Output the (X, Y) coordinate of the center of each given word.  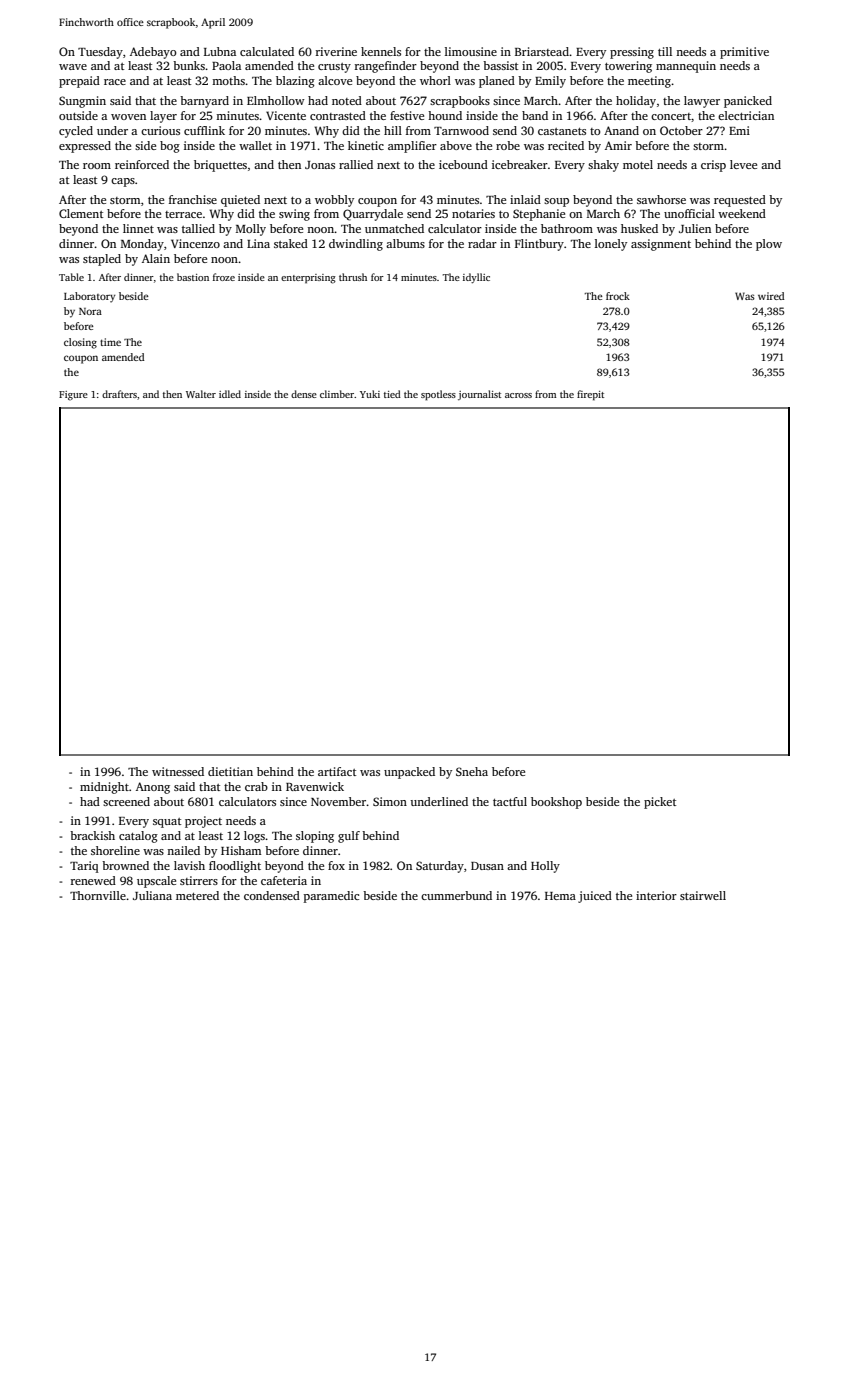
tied (392, 394)
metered (197, 895)
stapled (102, 260)
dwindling (356, 245)
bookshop (556, 803)
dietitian (230, 771)
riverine (336, 51)
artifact (337, 771)
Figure (73, 396)
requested (740, 201)
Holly (545, 867)
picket (660, 803)
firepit (590, 395)
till (665, 51)
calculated (267, 51)
